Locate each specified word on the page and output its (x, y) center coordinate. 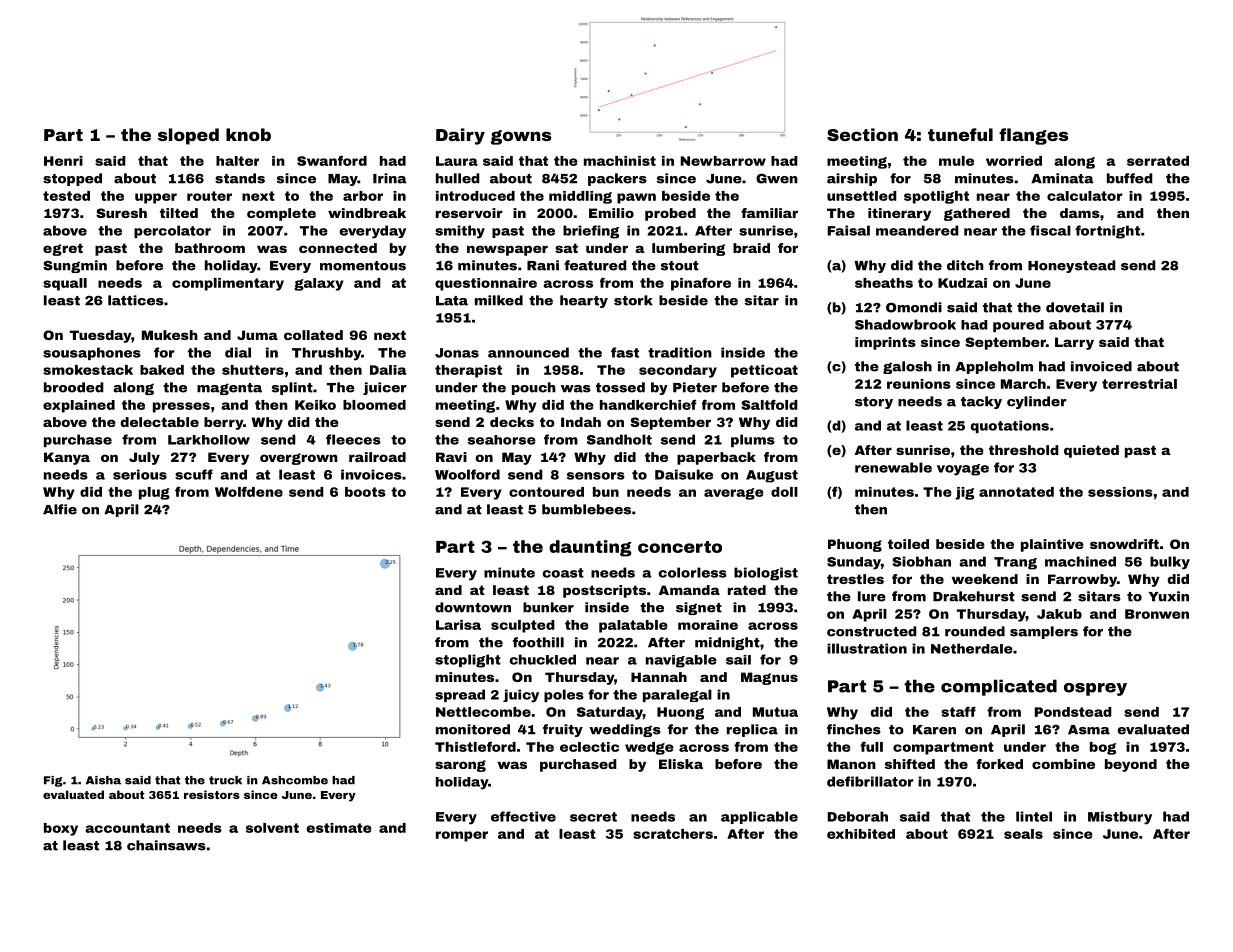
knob (248, 134)
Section (862, 134)
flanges (1033, 136)
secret (593, 817)
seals (1023, 834)
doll (784, 492)
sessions (1120, 492)
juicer (385, 388)
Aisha (103, 780)
